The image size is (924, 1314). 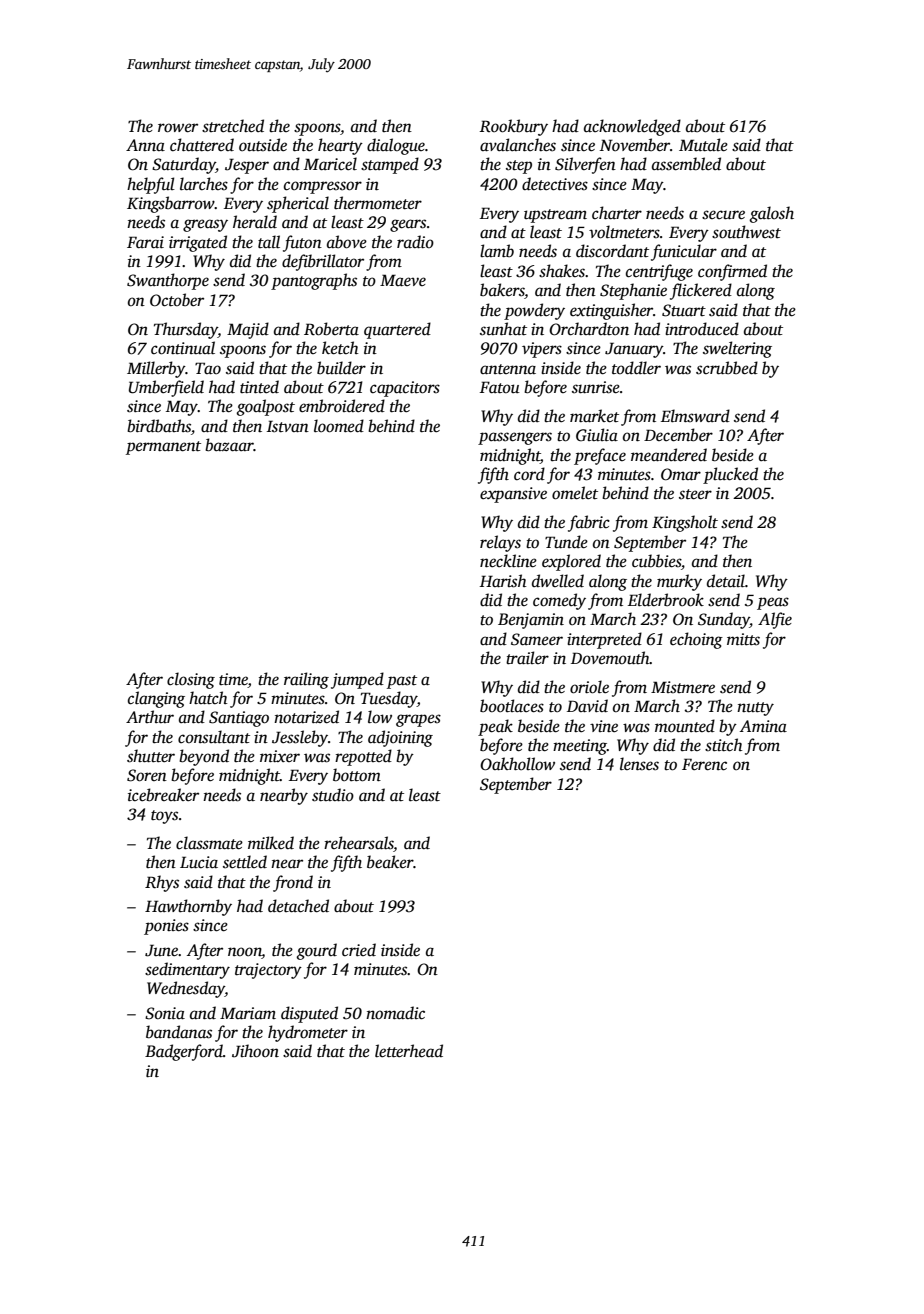 I want to click on loomed, so click(x=339, y=426).
